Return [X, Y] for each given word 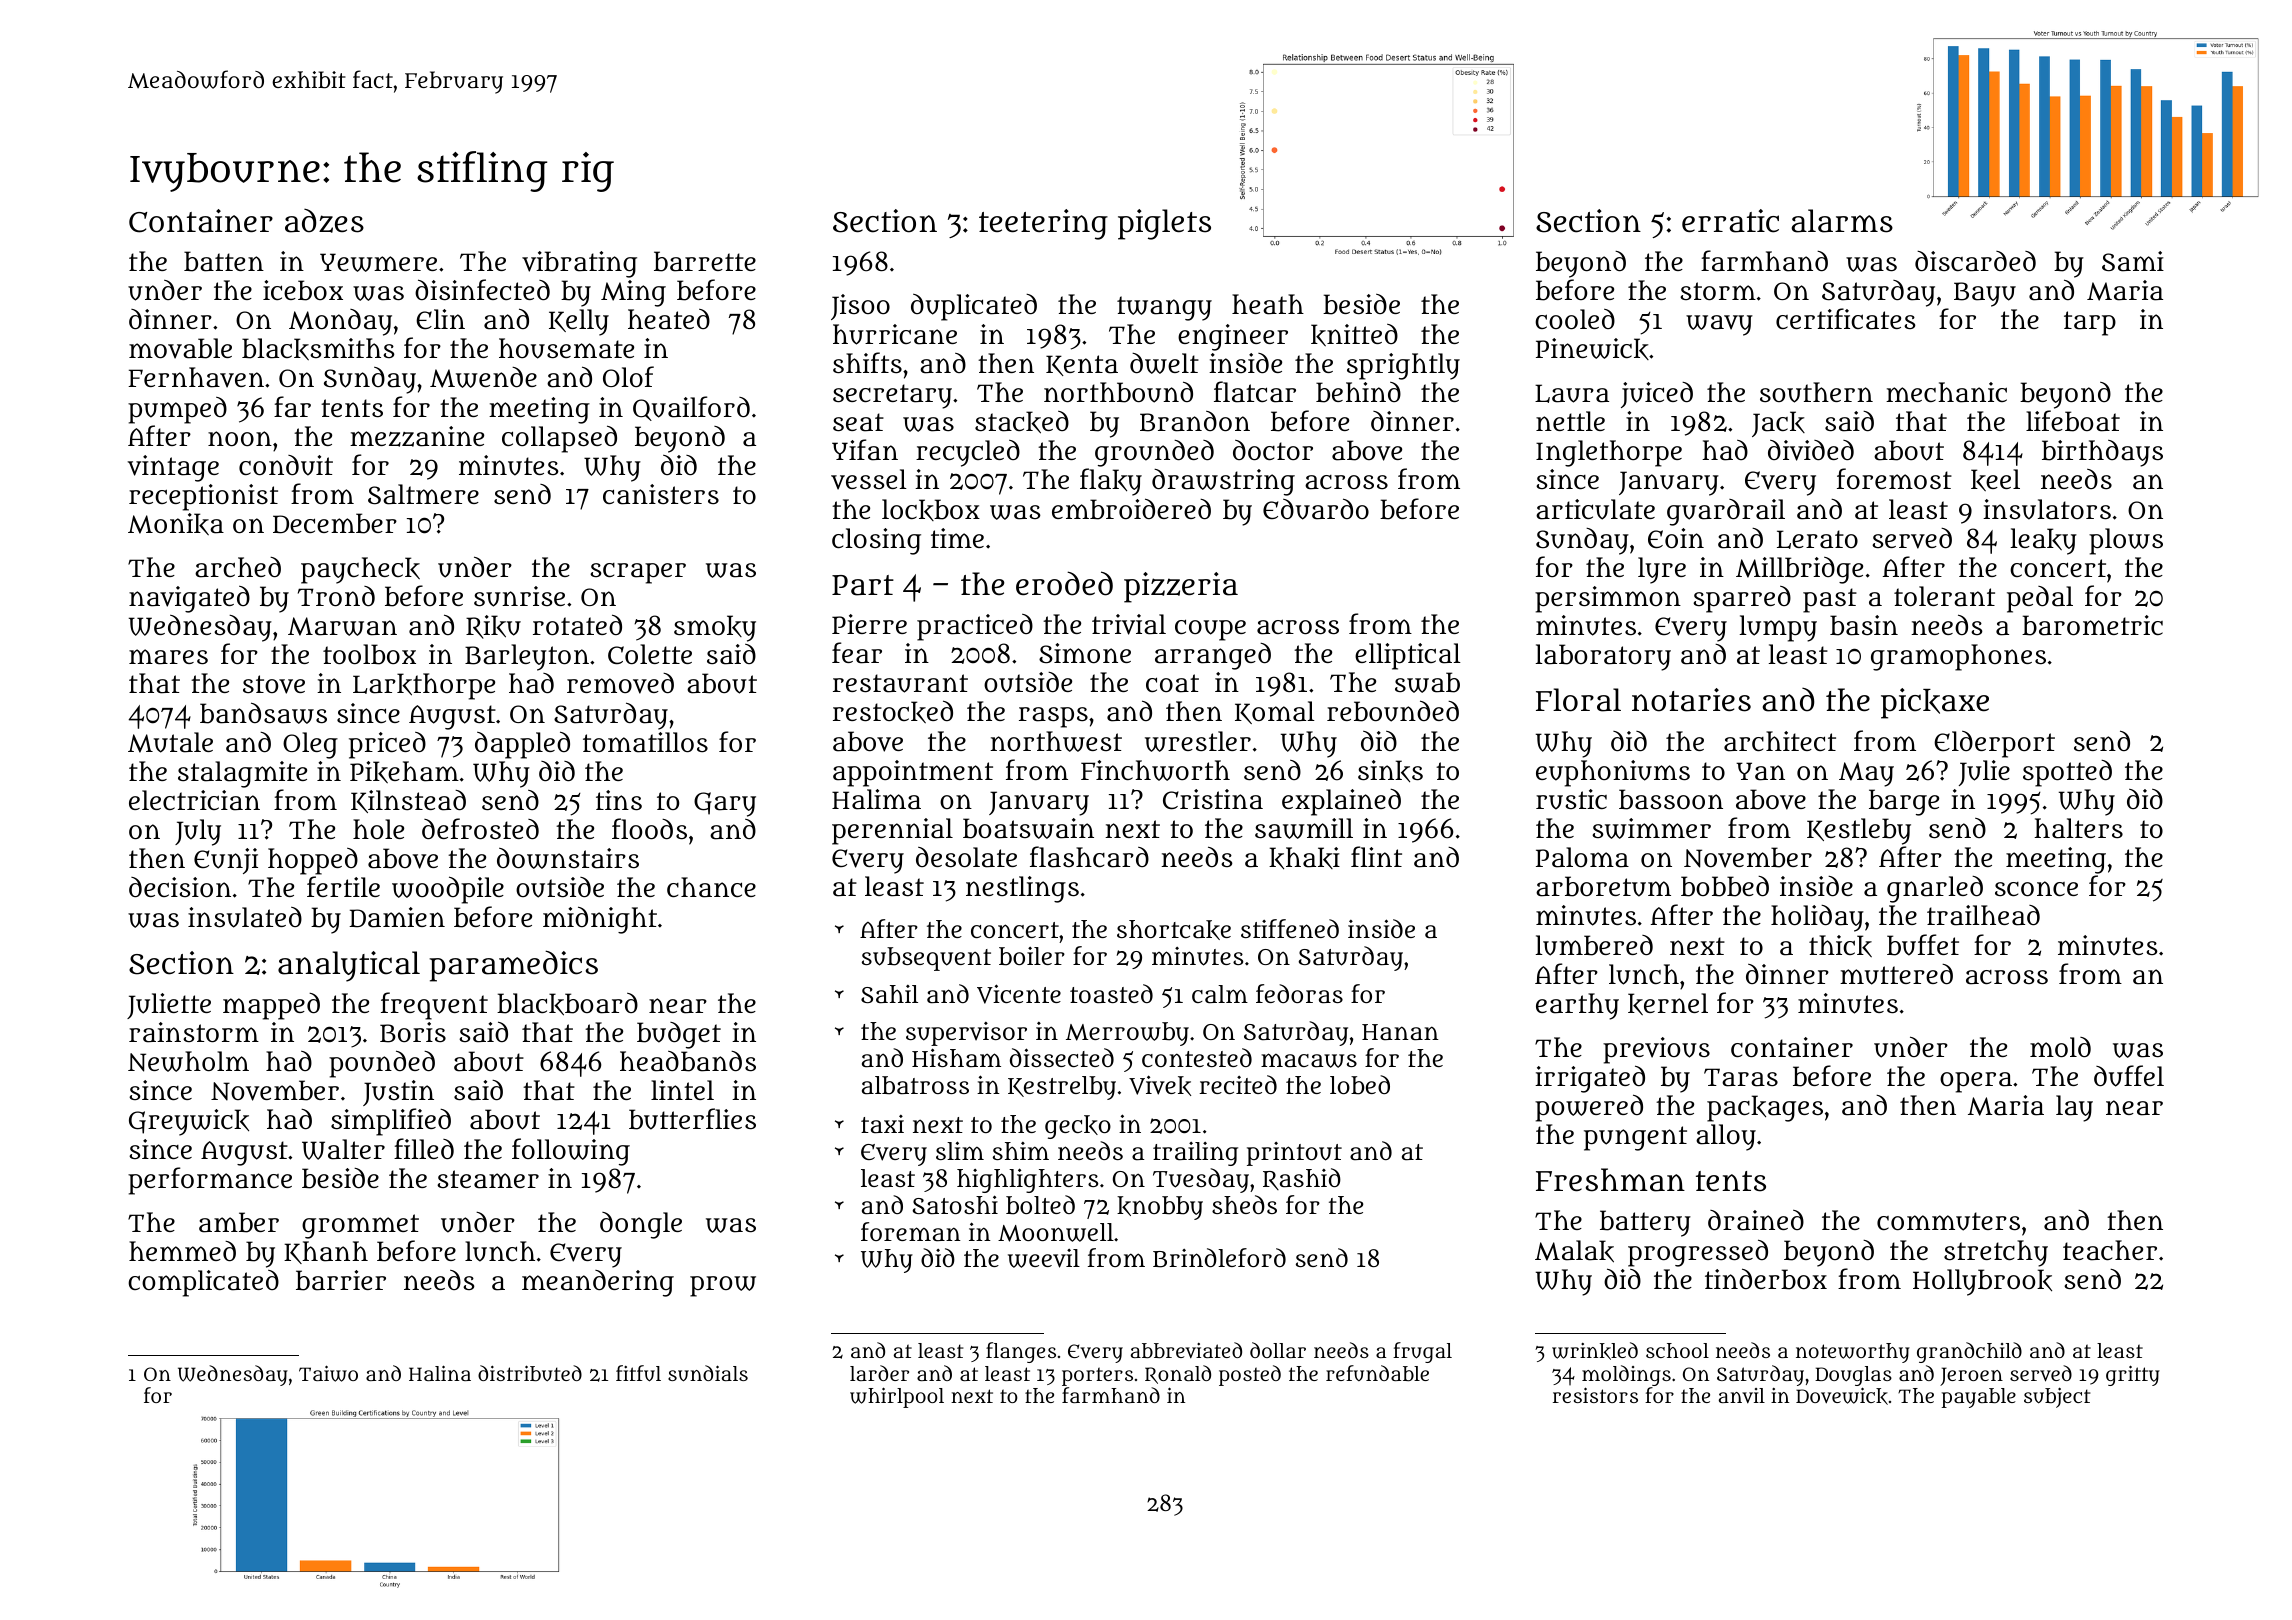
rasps [1053, 717]
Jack [1778, 424]
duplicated [974, 307]
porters [1097, 1376]
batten [224, 261]
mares [168, 657]
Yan [1760, 771]
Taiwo [328, 1373]
